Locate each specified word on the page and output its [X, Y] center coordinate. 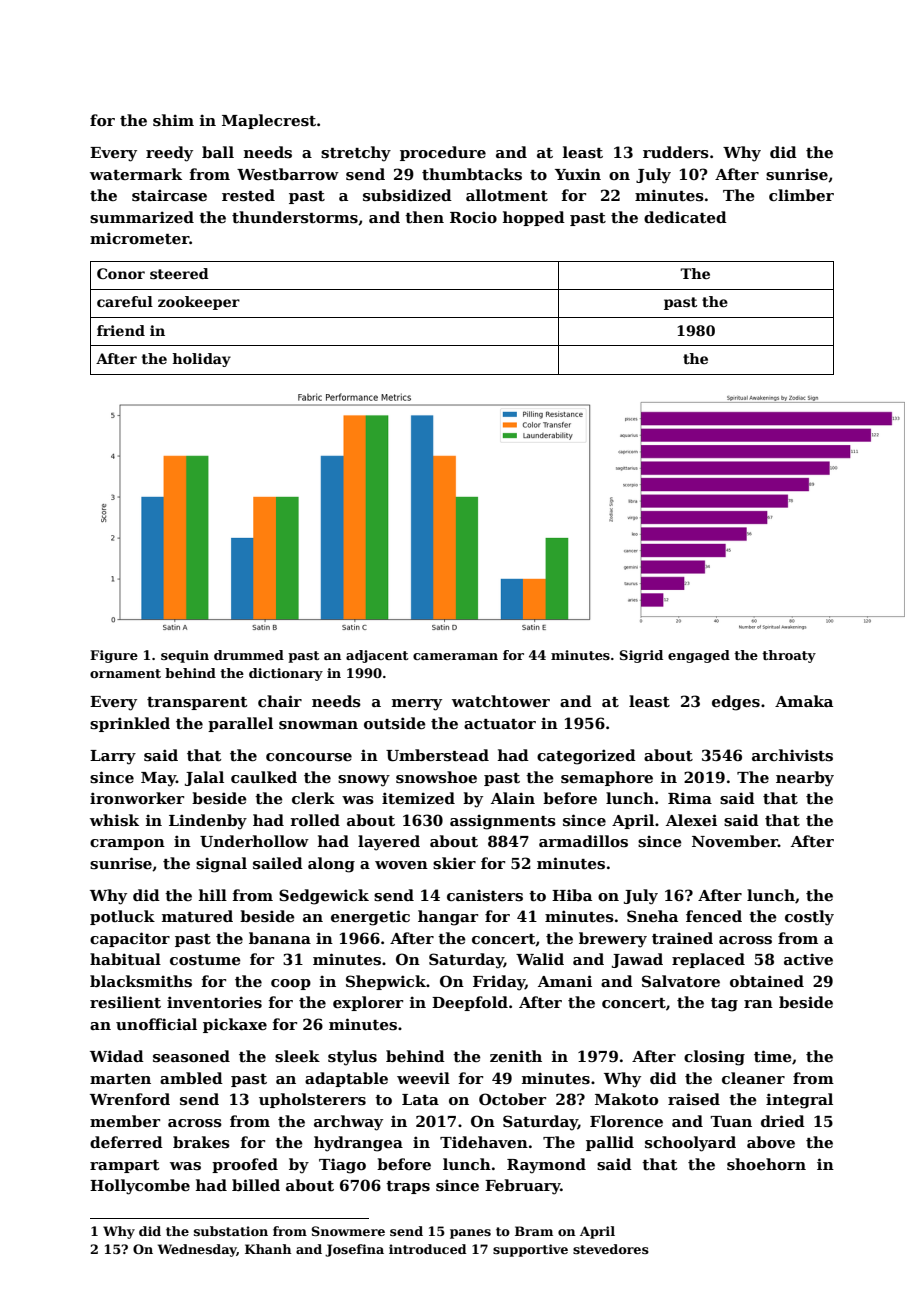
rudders [676, 152]
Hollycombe [140, 1187]
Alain [513, 798]
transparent [197, 703]
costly [809, 918]
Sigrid [641, 656]
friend [121, 330]
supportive [530, 1250]
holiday [201, 360]
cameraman [455, 656]
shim [173, 120]
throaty [789, 656]
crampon [127, 844]
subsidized [407, 195]
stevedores [611, 1249]
